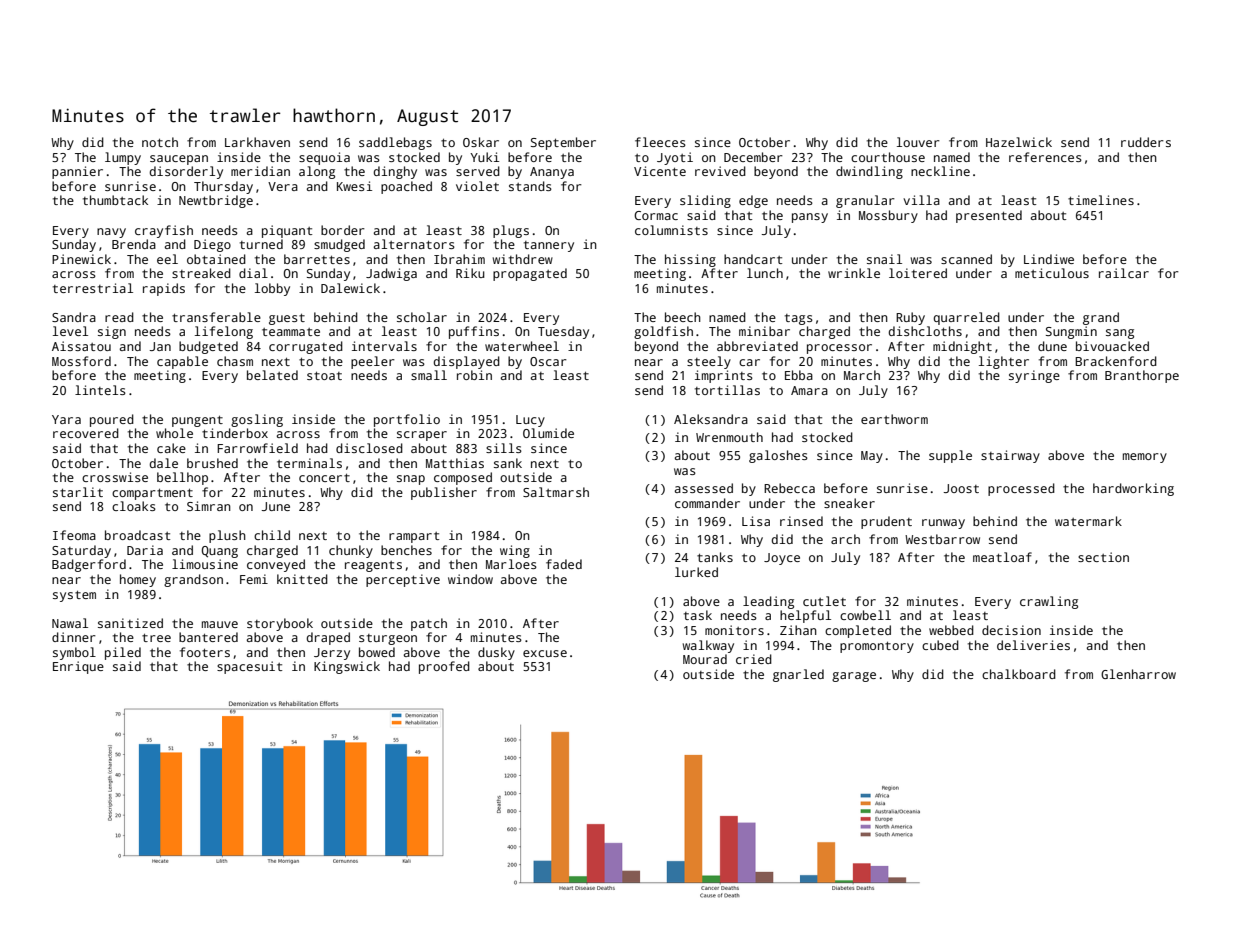 The width and height of the image is (1233, 952). I want to click on piled, so click(123, 653).
